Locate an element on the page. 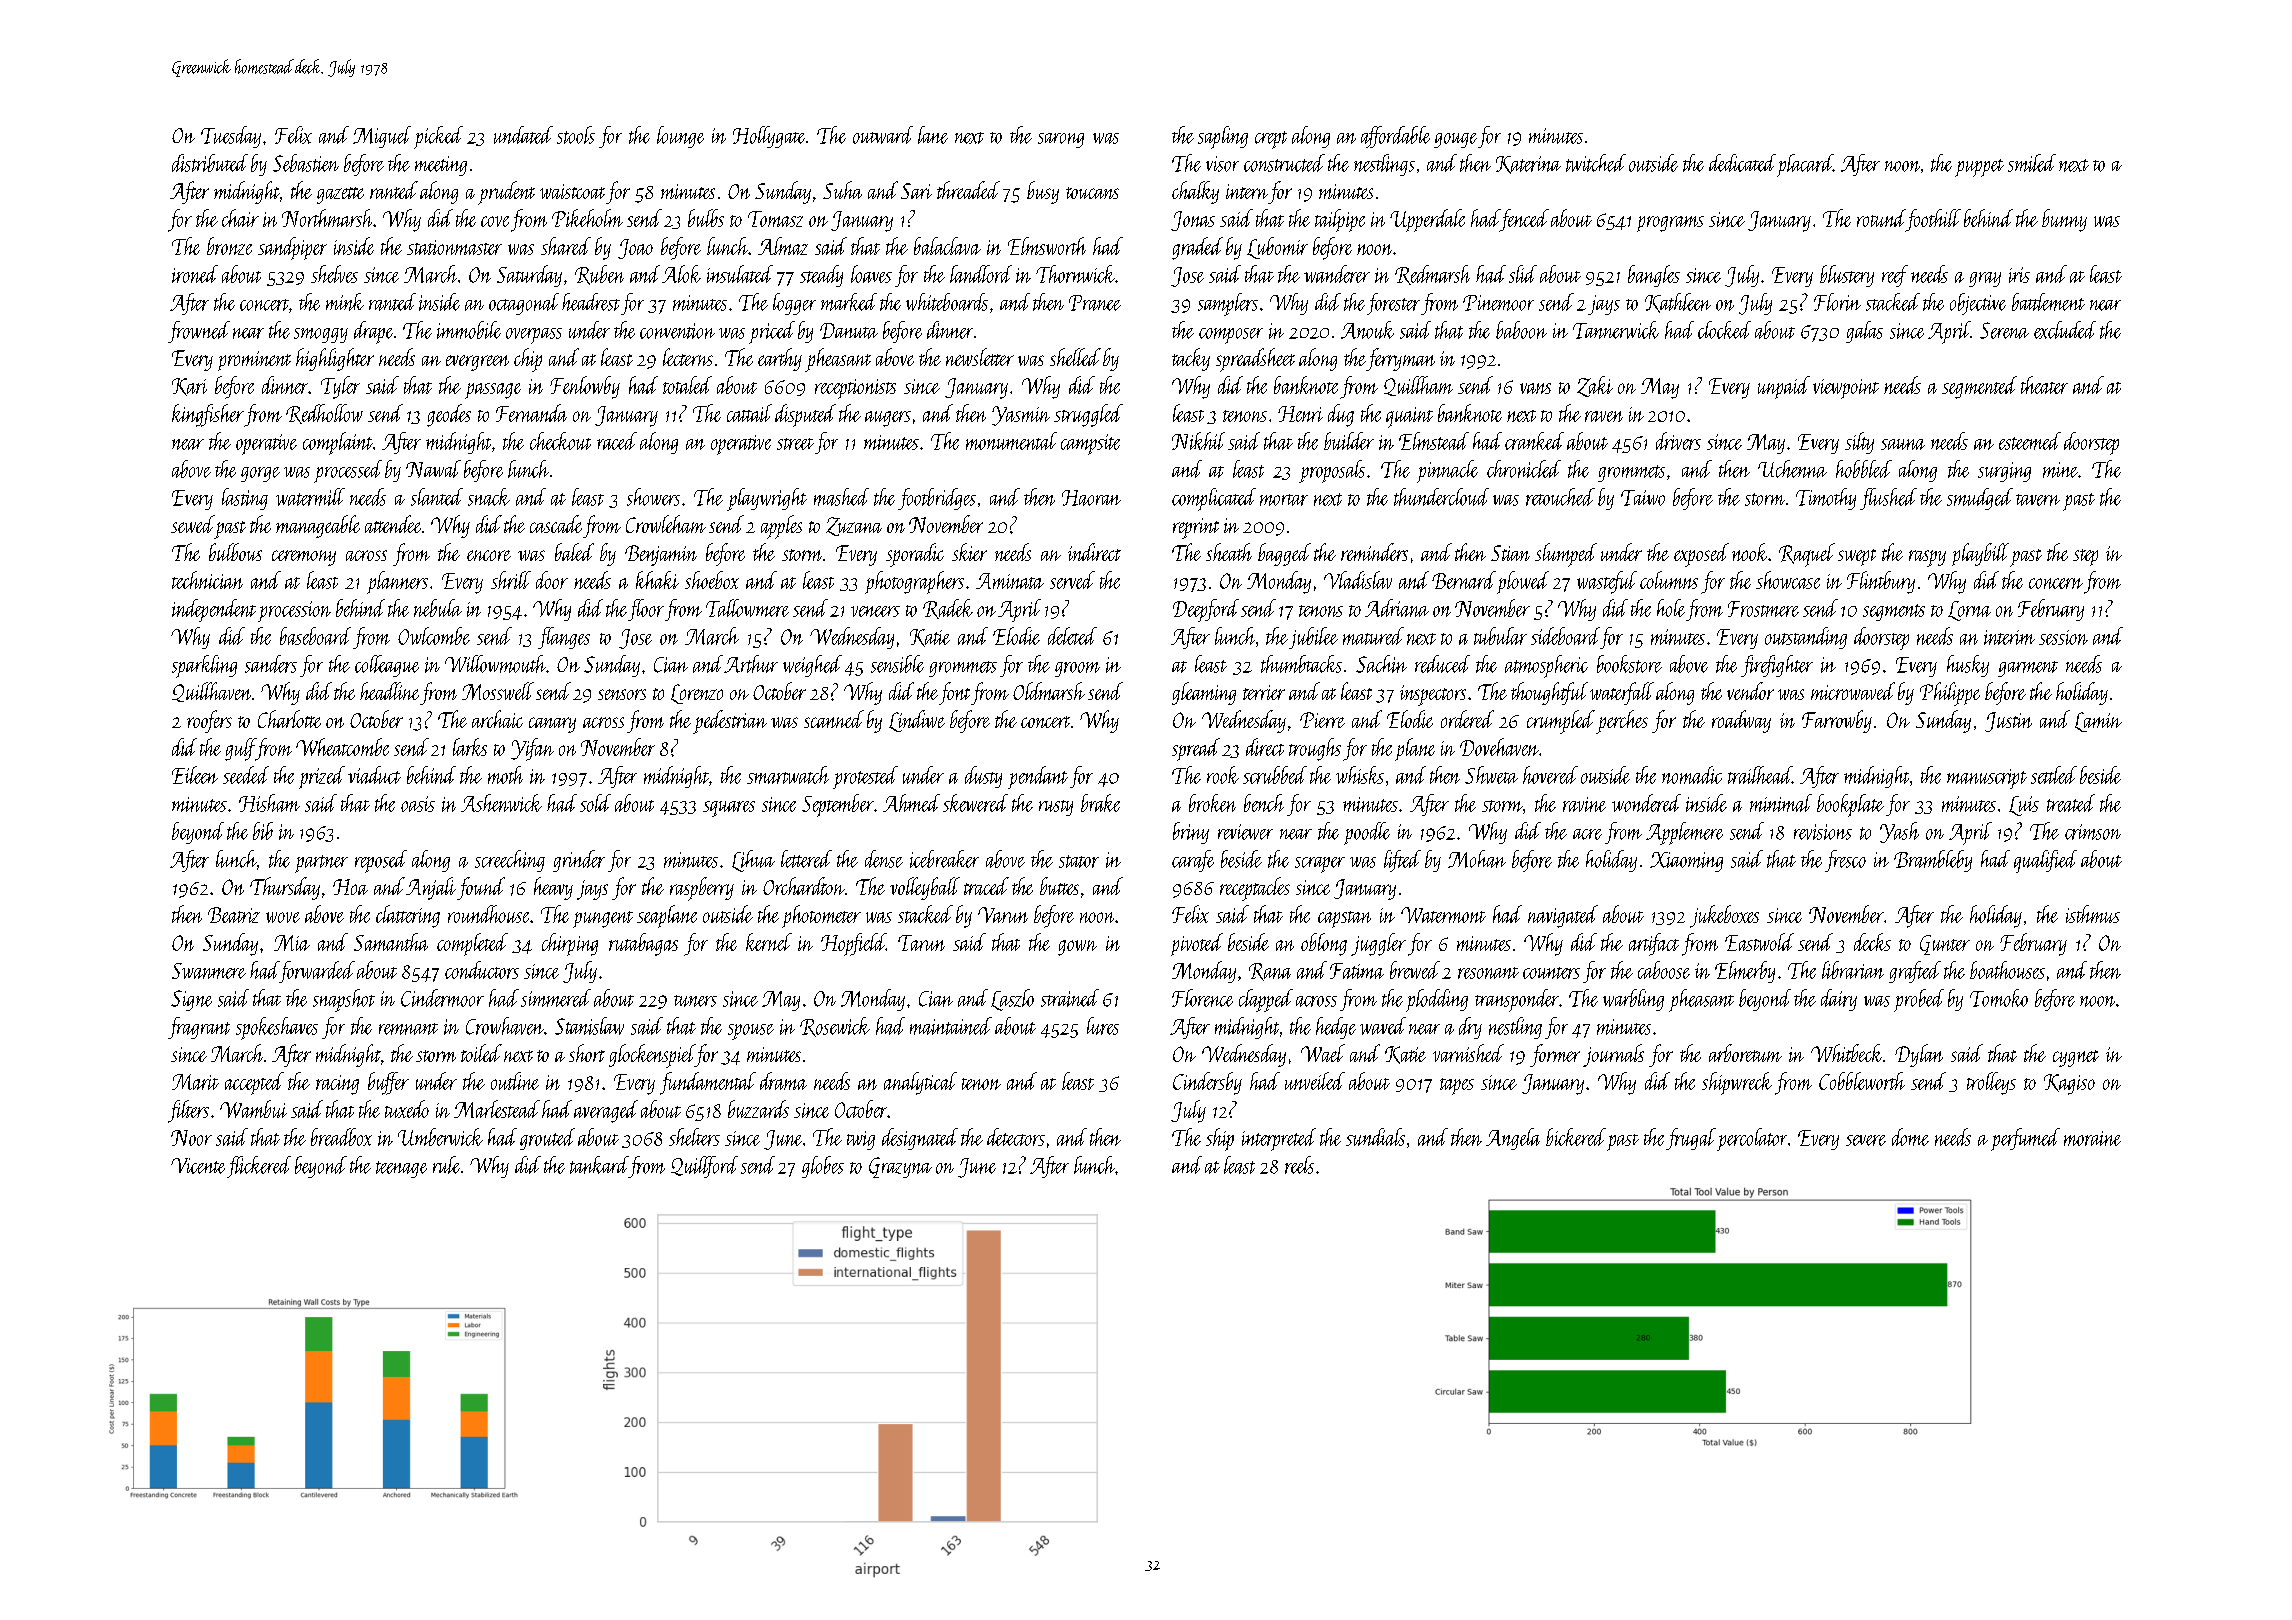  squares is located at coordinates (729, 809).
